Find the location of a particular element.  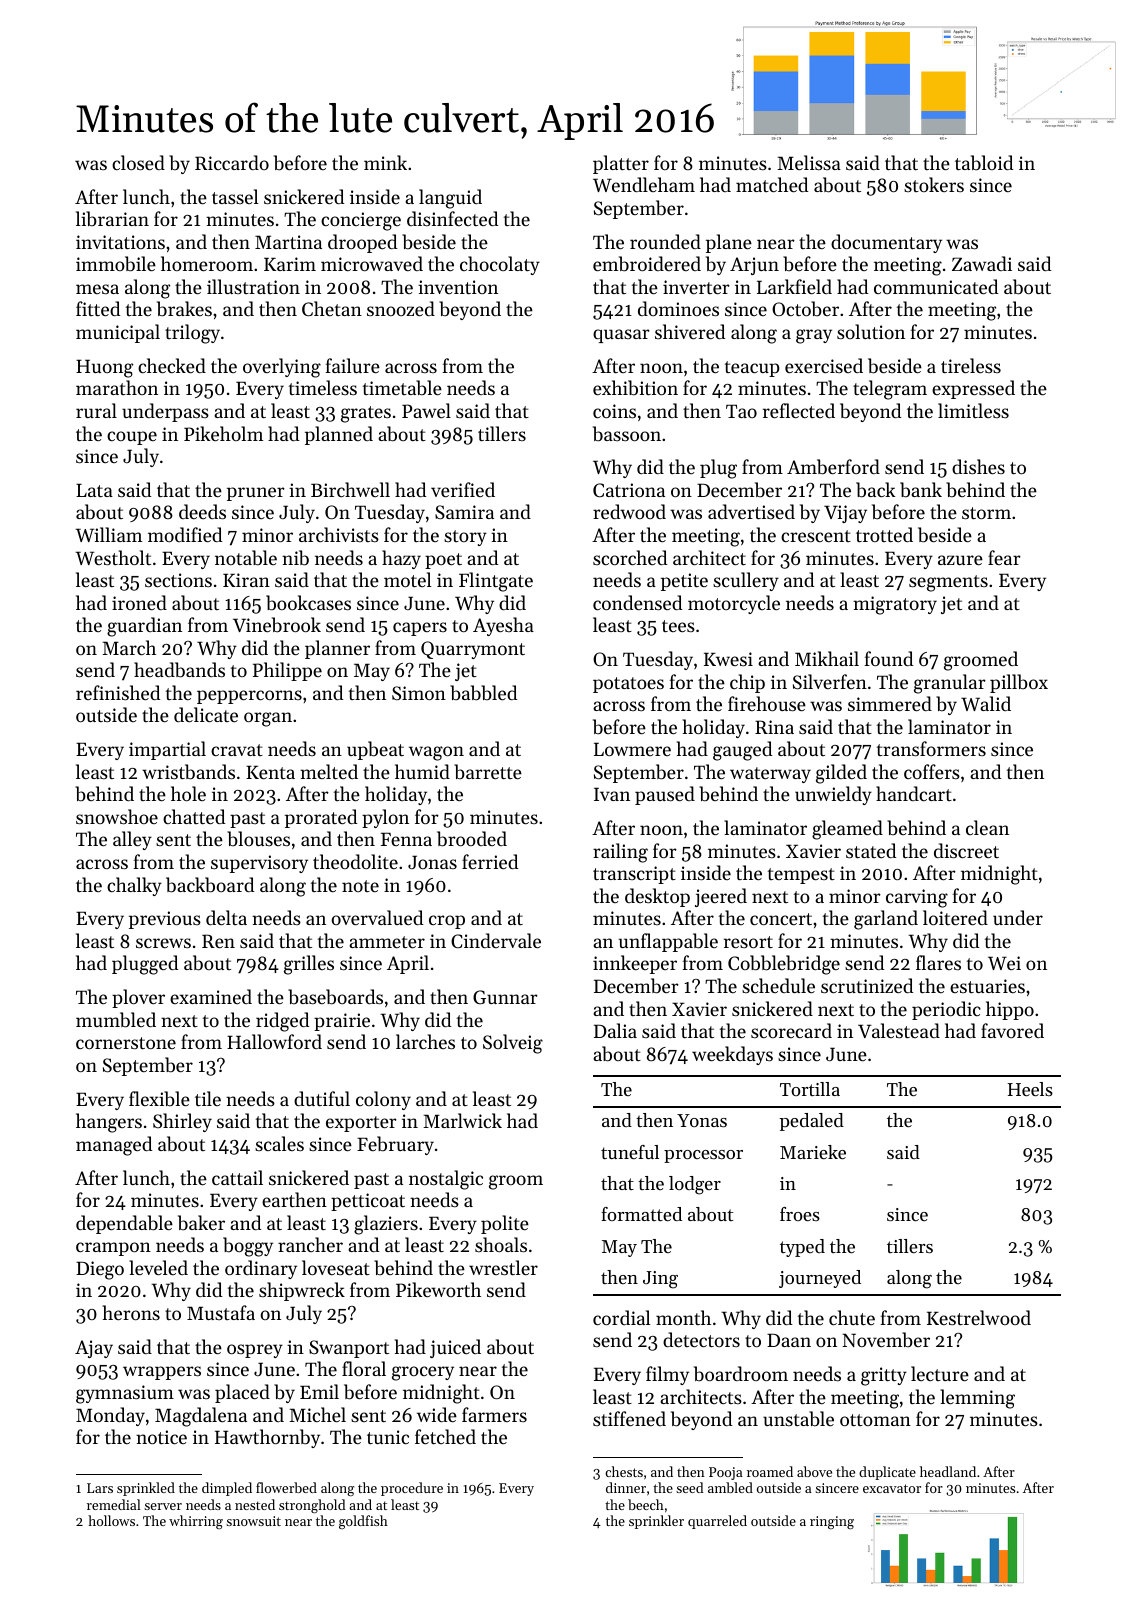

planned is located at coordinates (339, 435).
